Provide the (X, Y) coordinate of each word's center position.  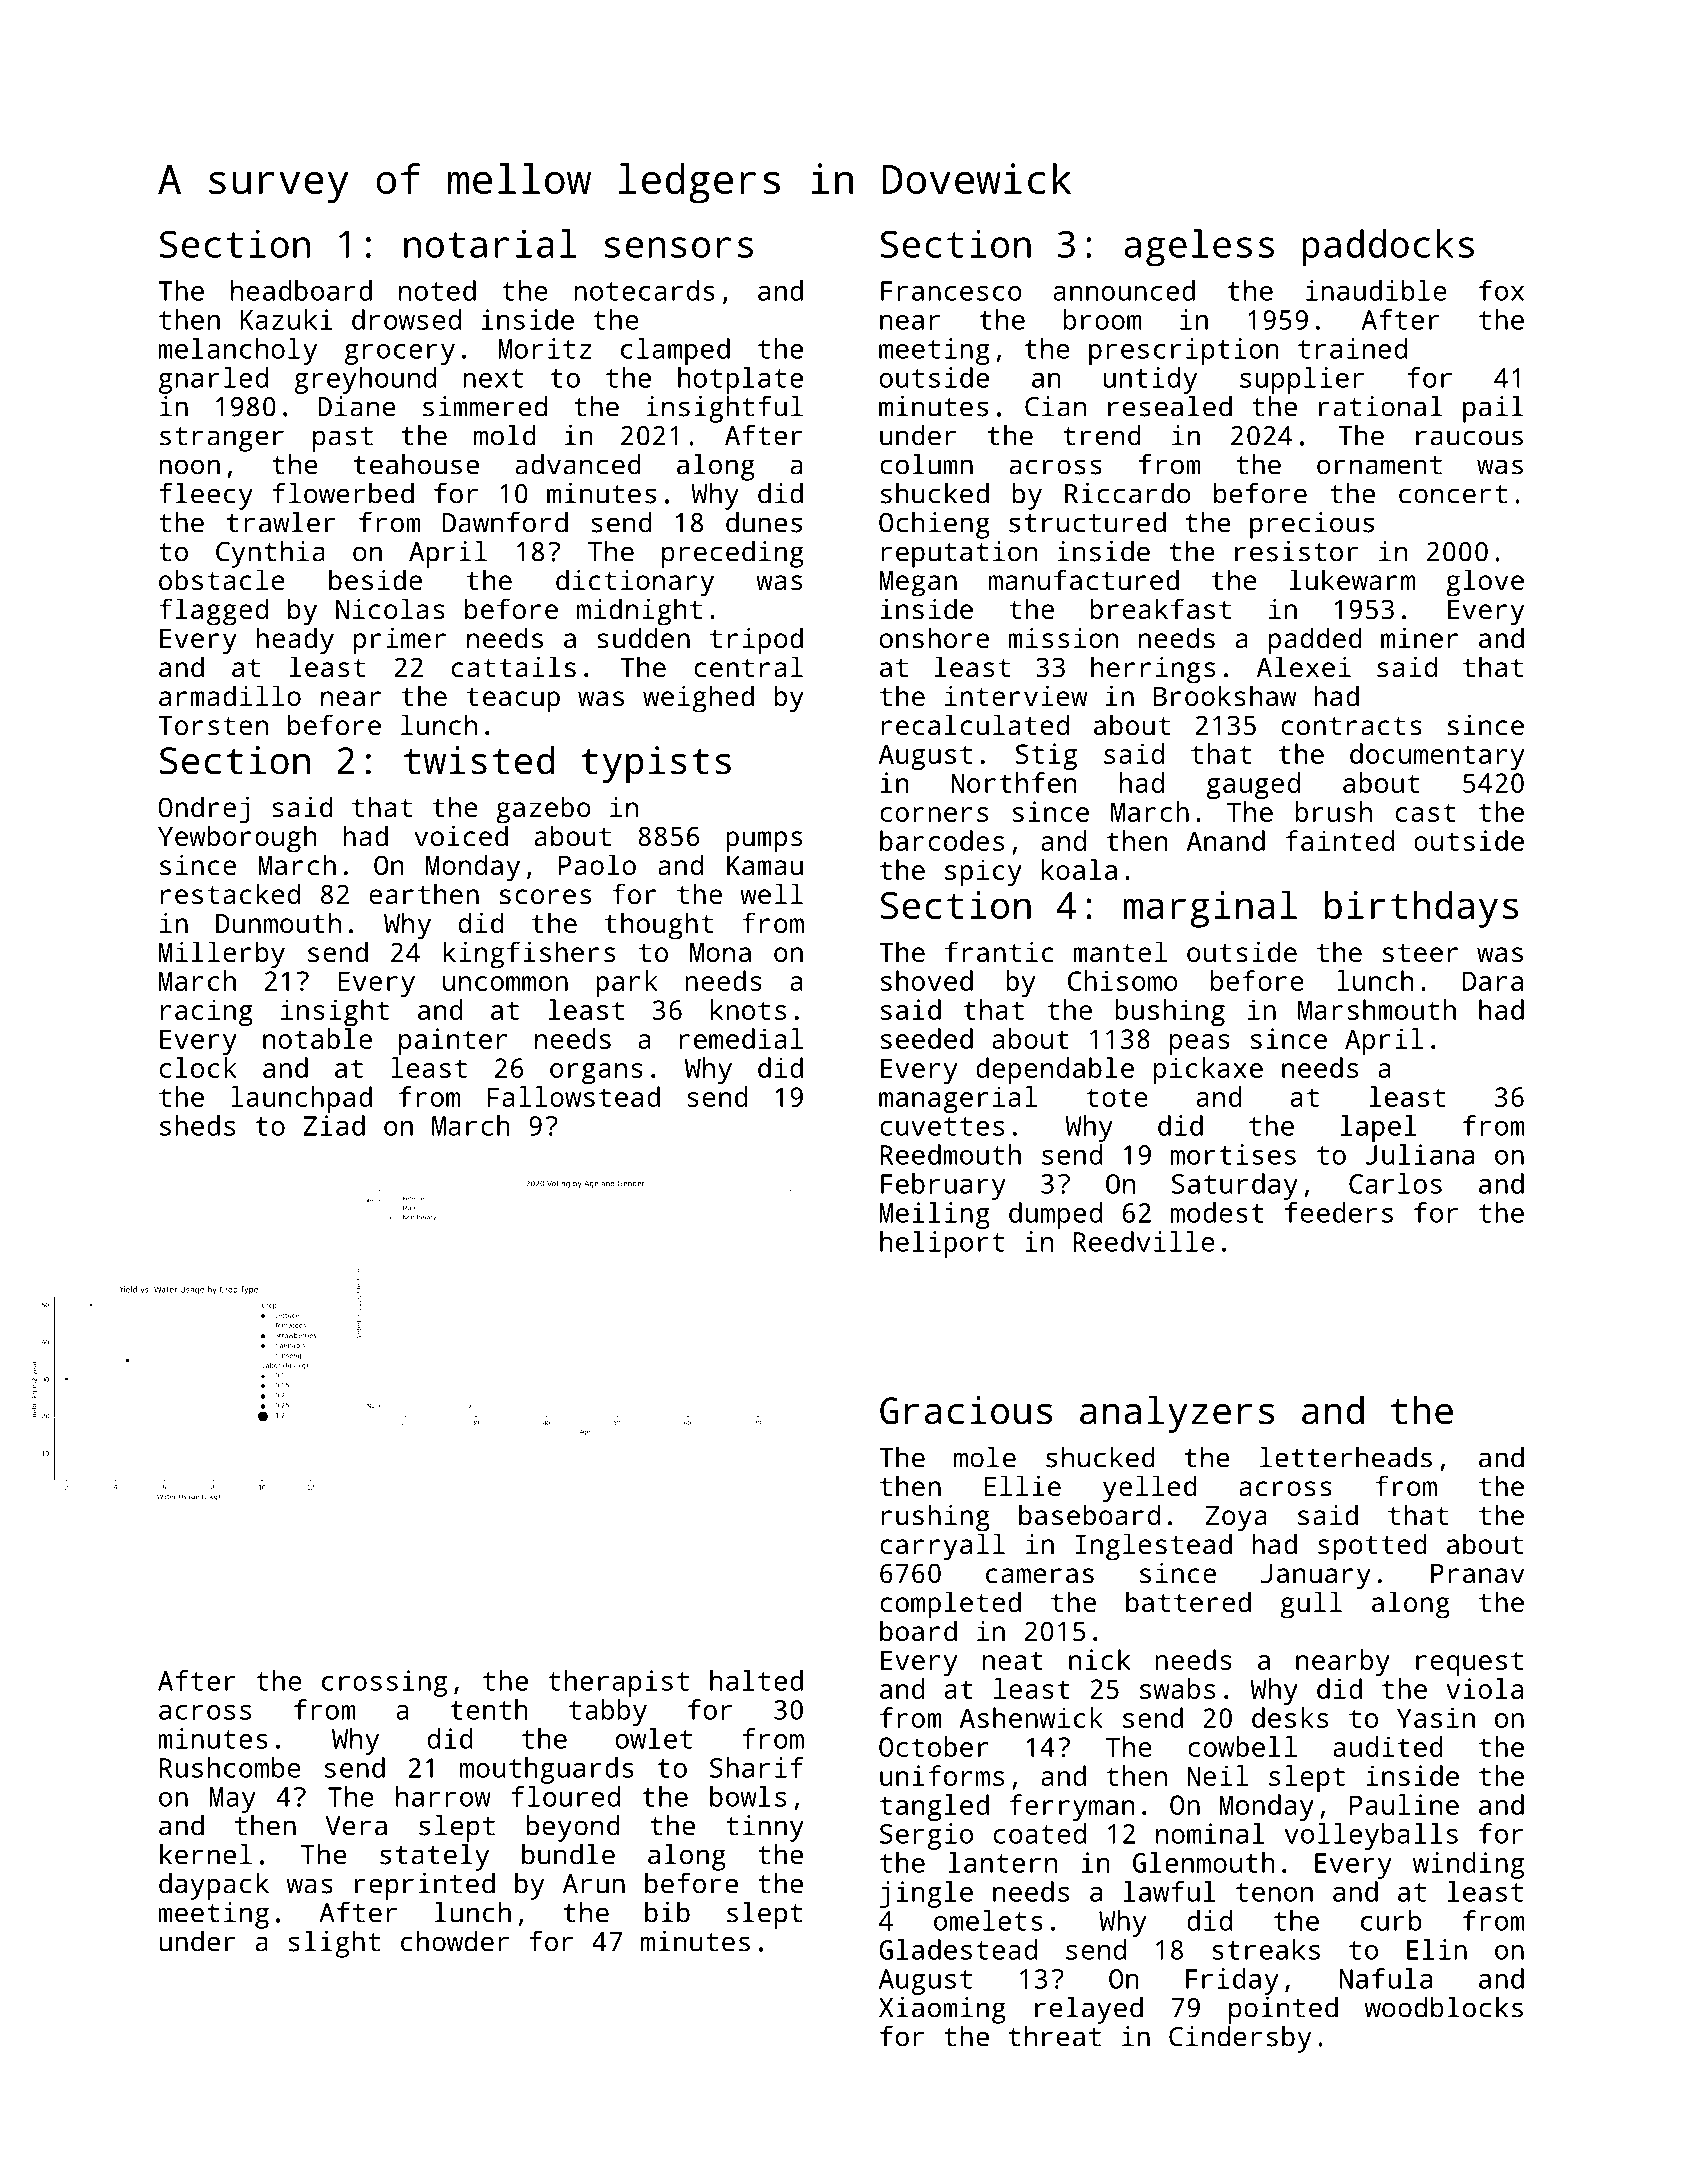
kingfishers (529, 955)
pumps (764, 842)
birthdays (1421, 909)
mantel (1120, 951)
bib (667, 1912)
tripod (756, 641)
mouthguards (547, 1770)
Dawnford (505, 522)
